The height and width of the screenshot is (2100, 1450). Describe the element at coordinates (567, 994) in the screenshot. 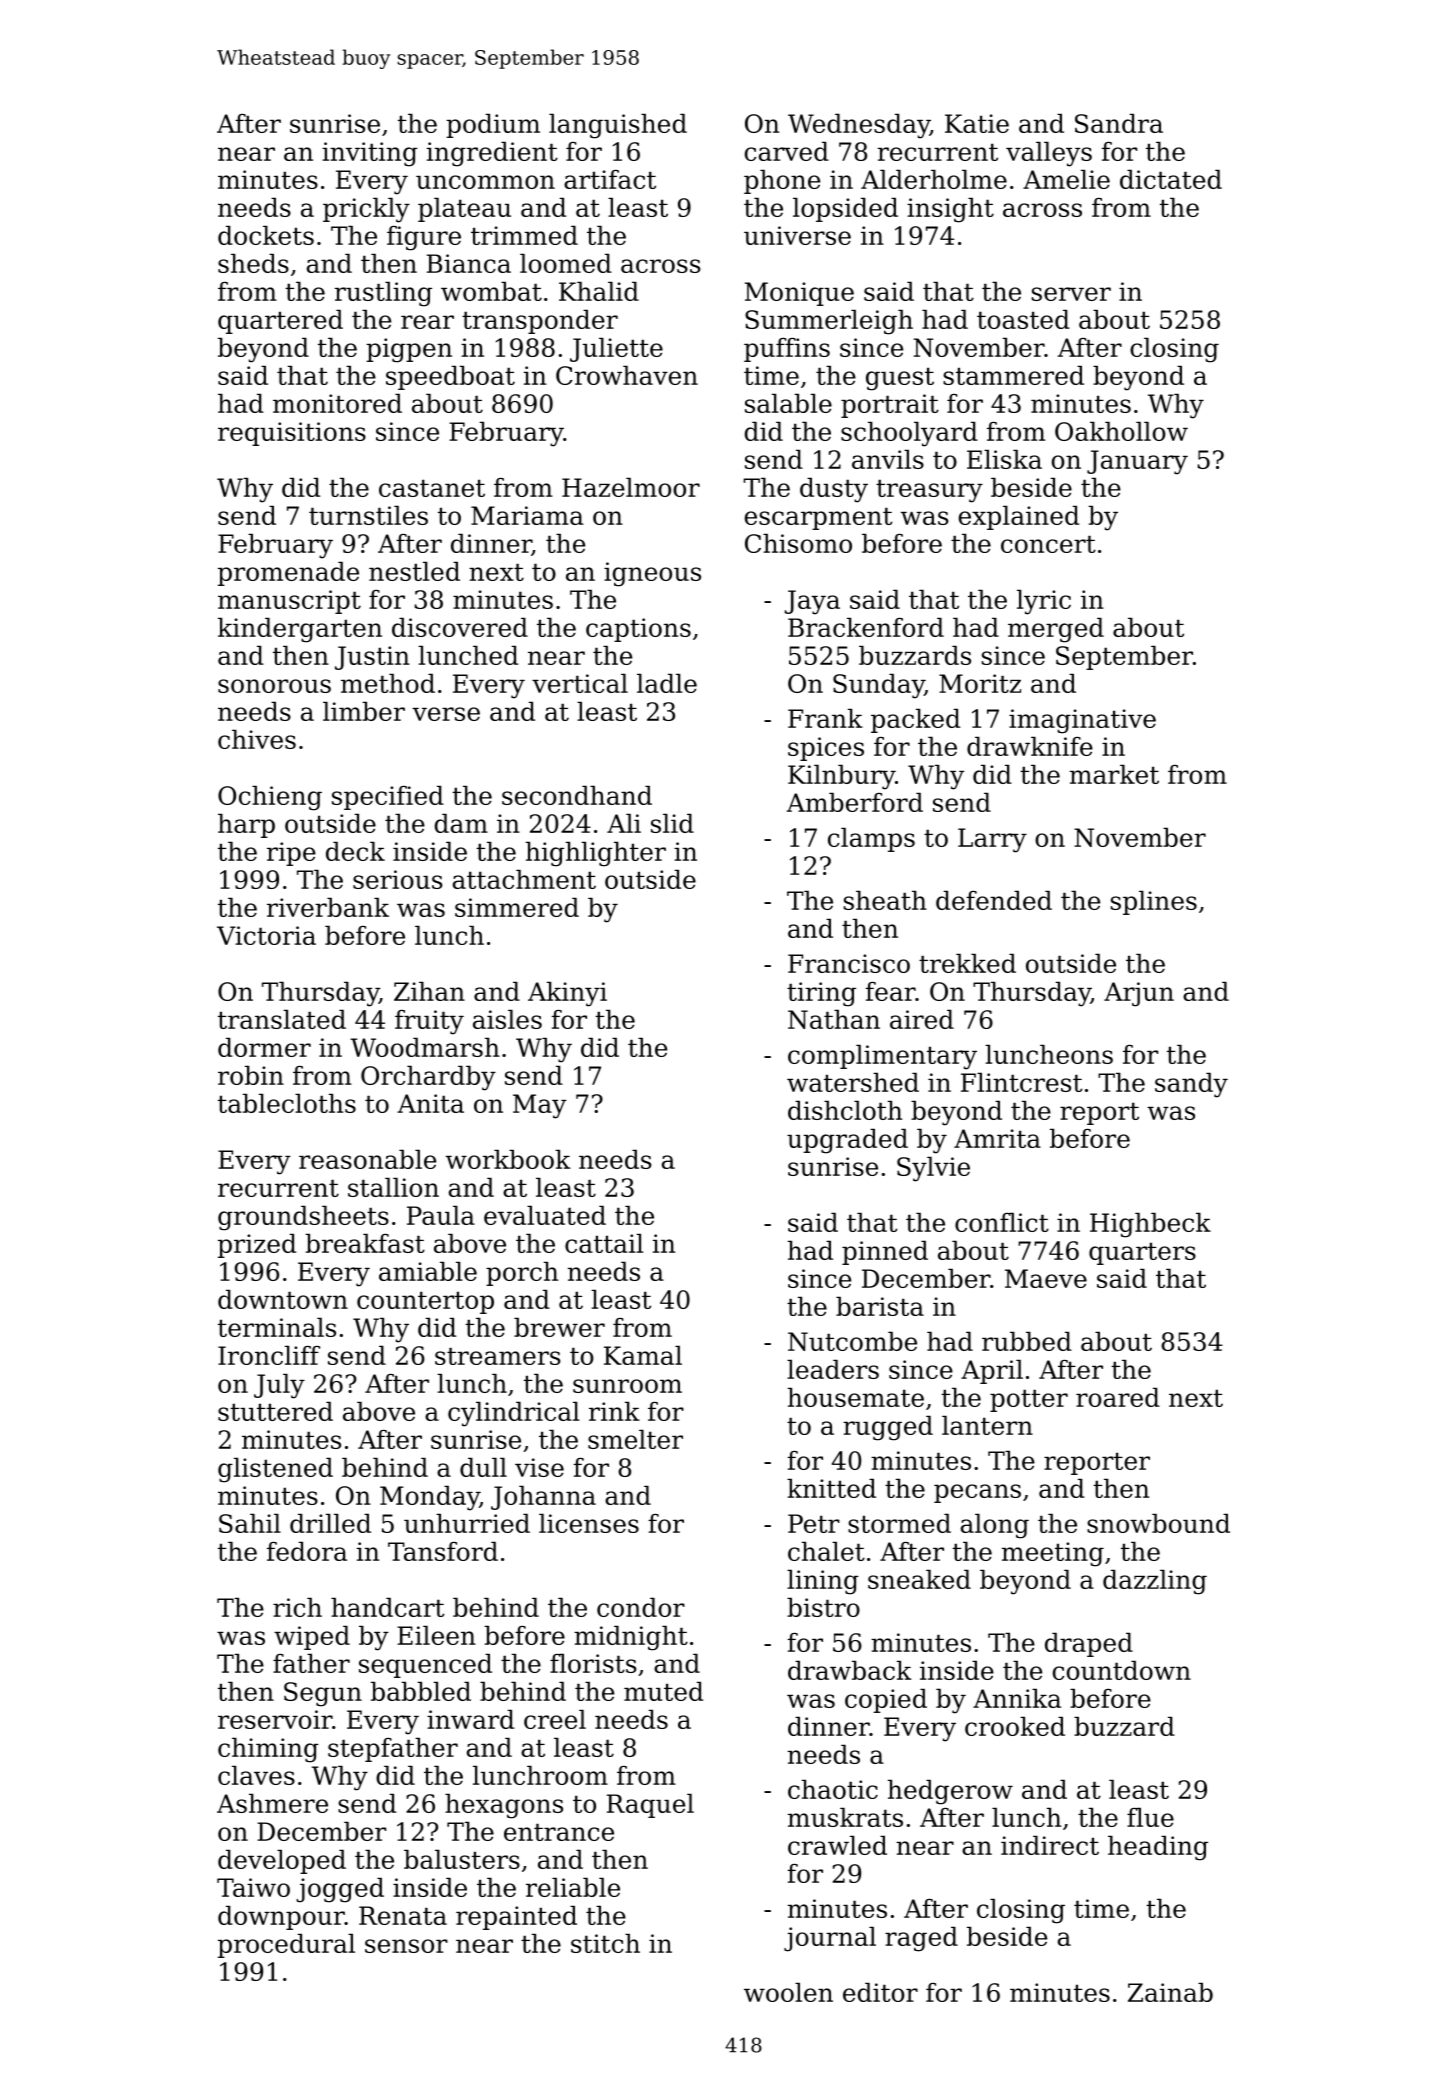

I see `Akinyi` at that location.
